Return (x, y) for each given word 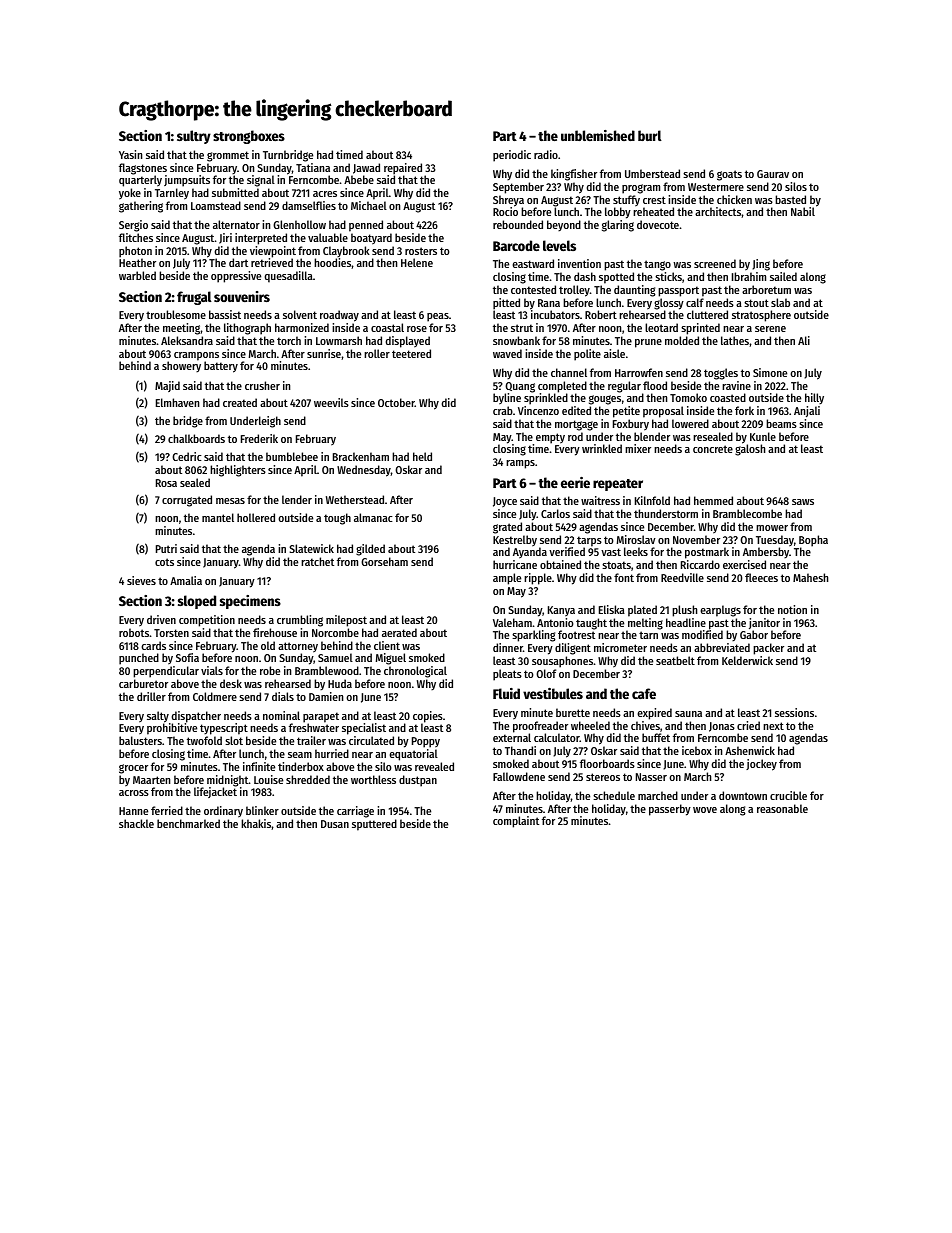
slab (780, 302)
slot (234, 740)
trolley (574, 291)
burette (573, 712)
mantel (218, 517)
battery (221, 367)
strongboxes (249, 137)
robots (134, 632)
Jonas (722, 727)
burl (650, 135)
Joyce (505, 502)
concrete (713, 449)
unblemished (598, 135)
